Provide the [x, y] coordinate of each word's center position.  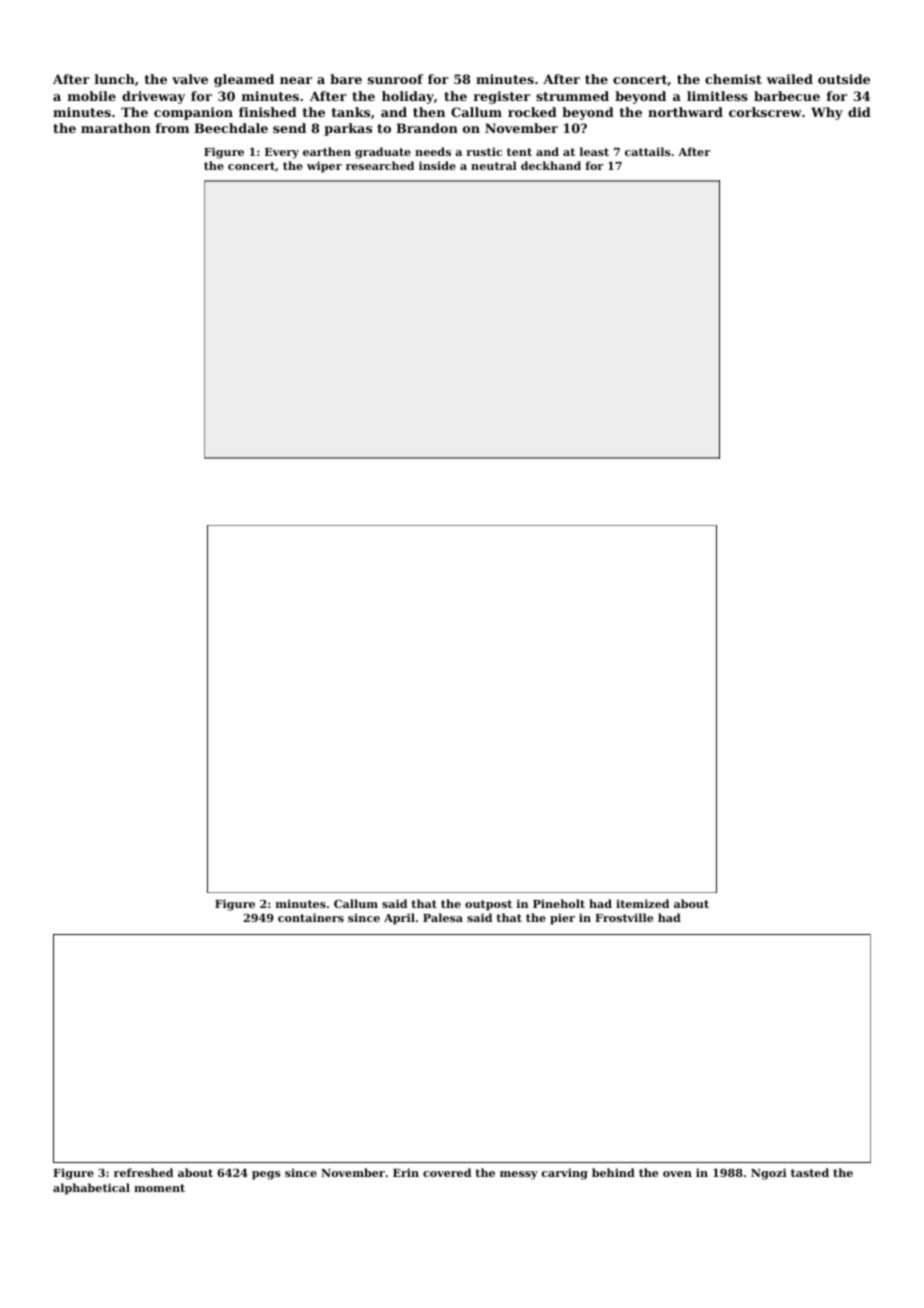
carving [565, 1174]
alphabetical [91, 1189]
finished [268, 112]
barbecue [787, 96]
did [859, 112]
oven [677, 1174]
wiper [324, 167]
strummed [572, 96]
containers [311, 917]
